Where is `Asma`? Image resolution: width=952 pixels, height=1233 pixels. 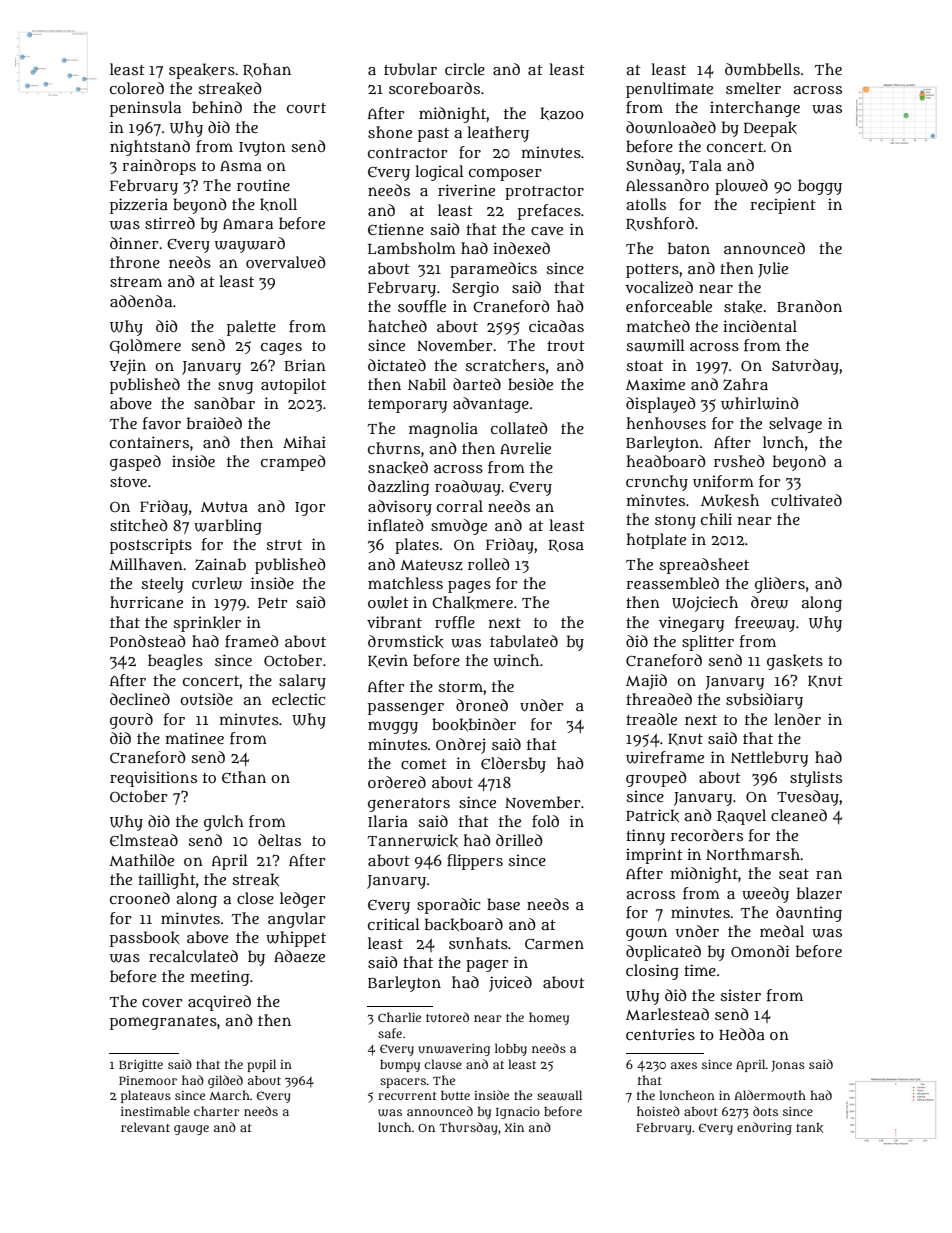
Asma is located at coordinates (241, 166).
